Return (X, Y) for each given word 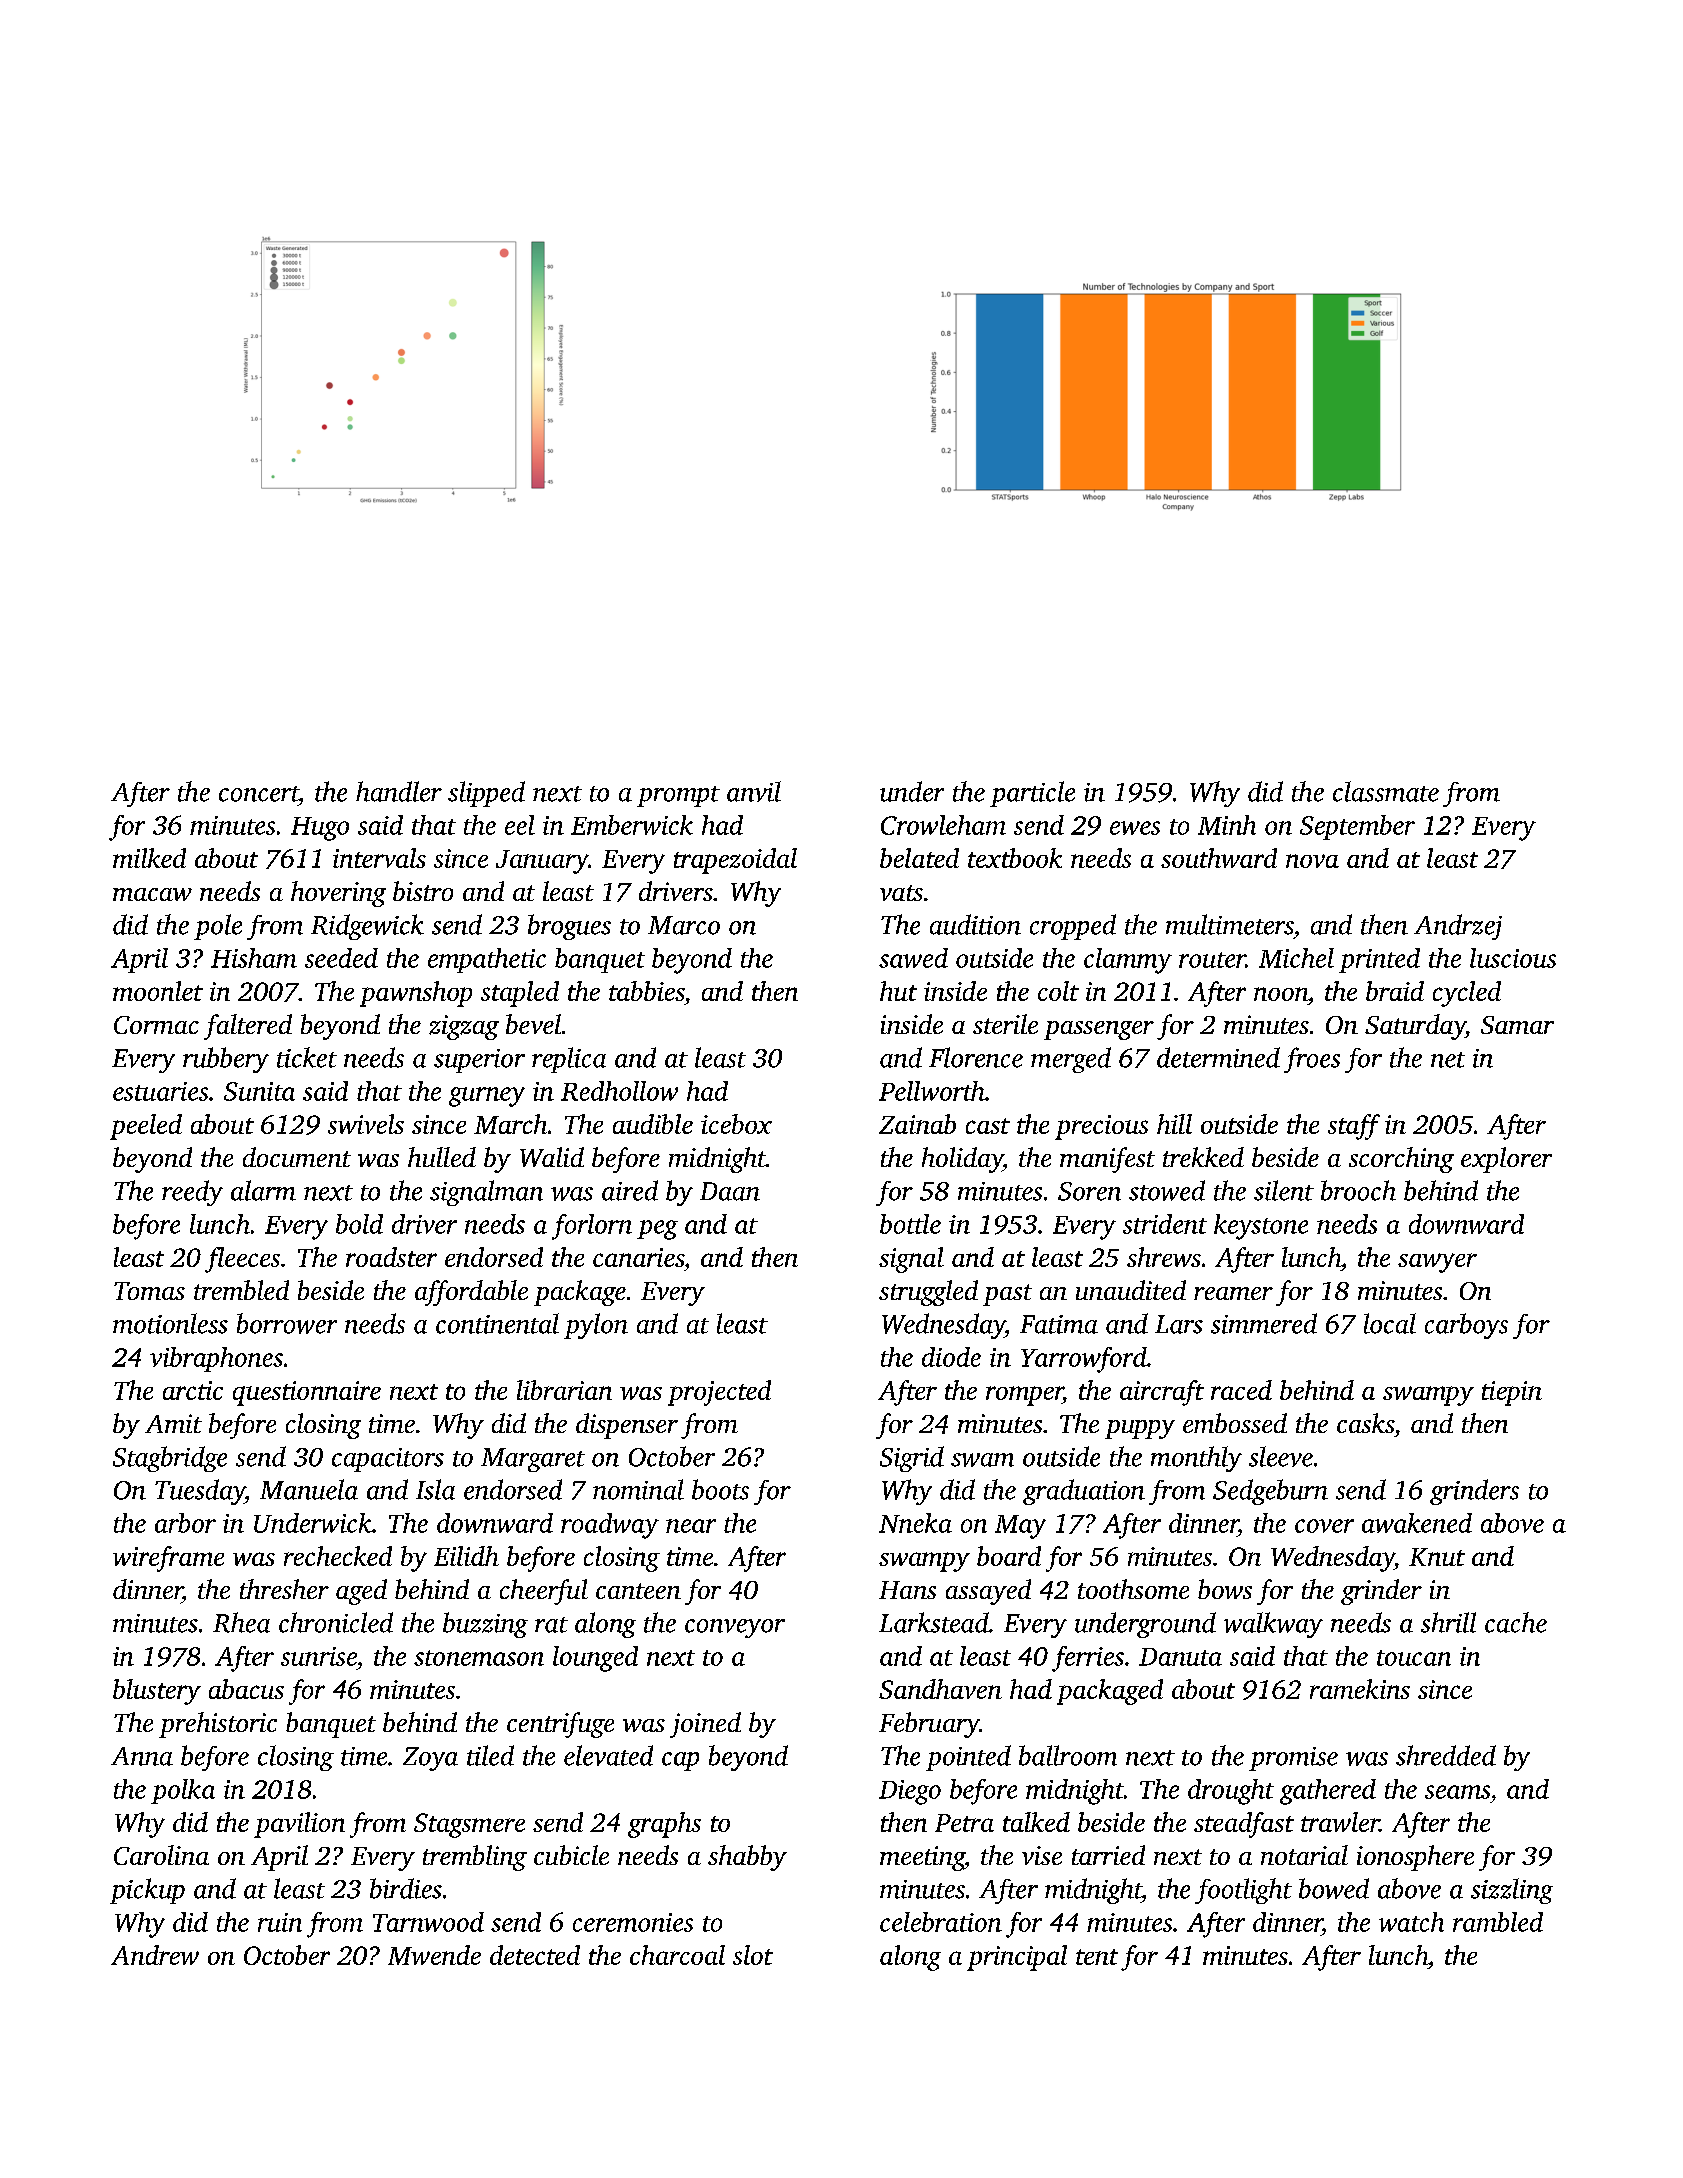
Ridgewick (367, 927)
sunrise (319, 1656)
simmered (1264, 1323)
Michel (1296, 958)
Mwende (434, 1955)
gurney (487, 1097)
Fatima (1059, 1324)
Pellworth (932, 1091)
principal (1017, 1958)
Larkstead (934, 1622)
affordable (471, 1293)
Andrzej (1458, 927)
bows (1225, 1589)
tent (1097, 1957)
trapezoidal (735, 861)
